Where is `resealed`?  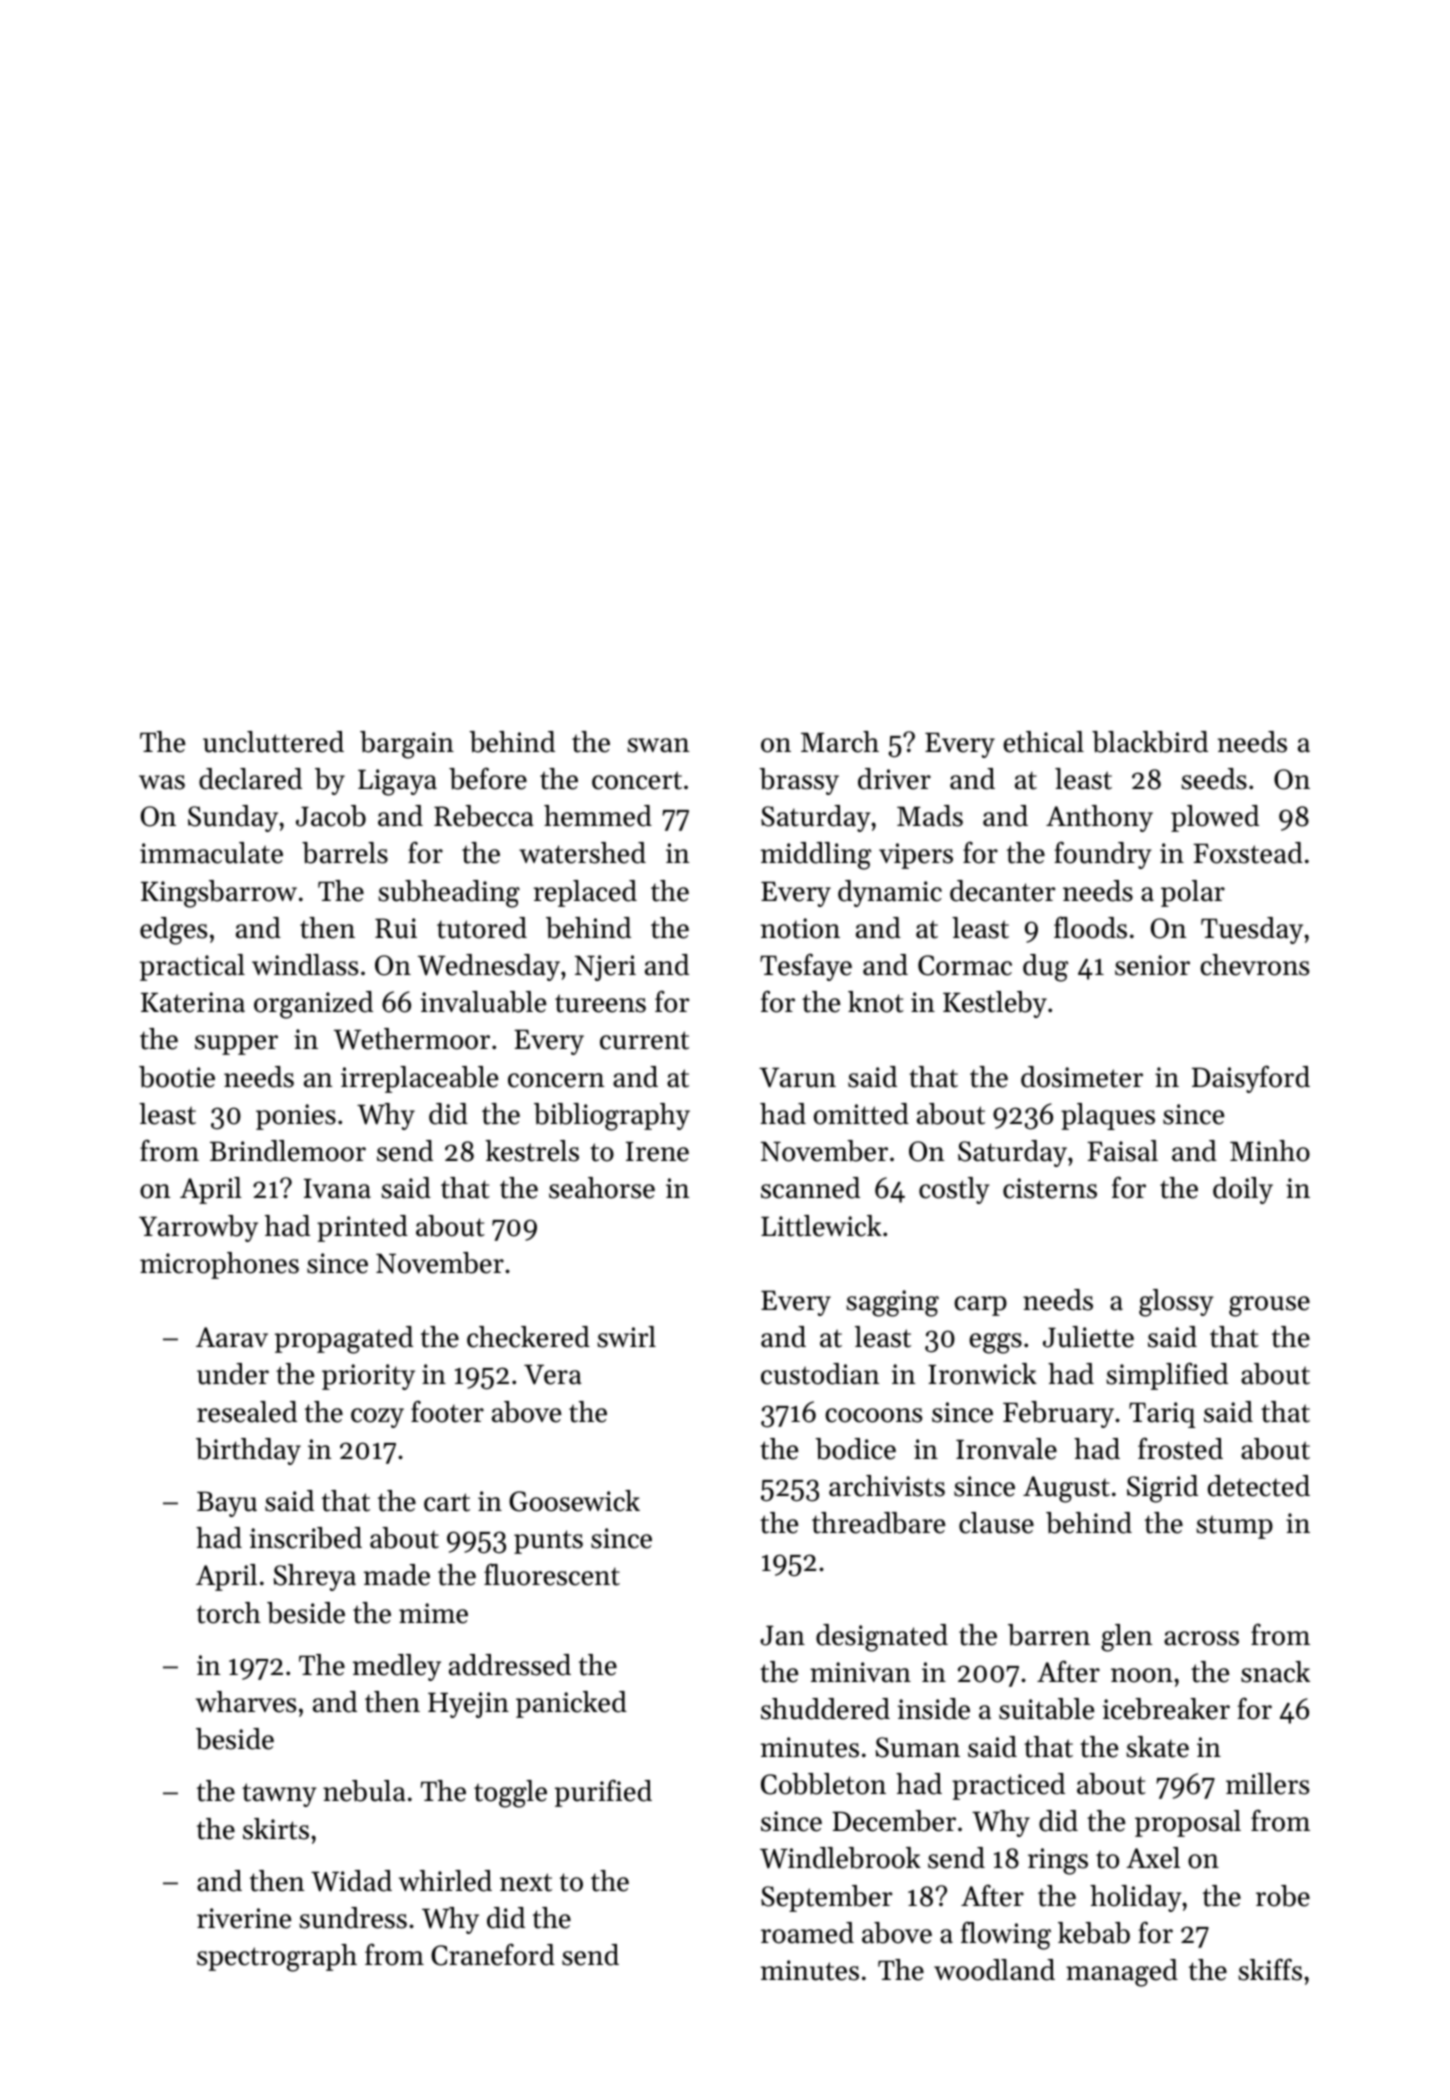 resealed is located at coordinates (247, 1412).
